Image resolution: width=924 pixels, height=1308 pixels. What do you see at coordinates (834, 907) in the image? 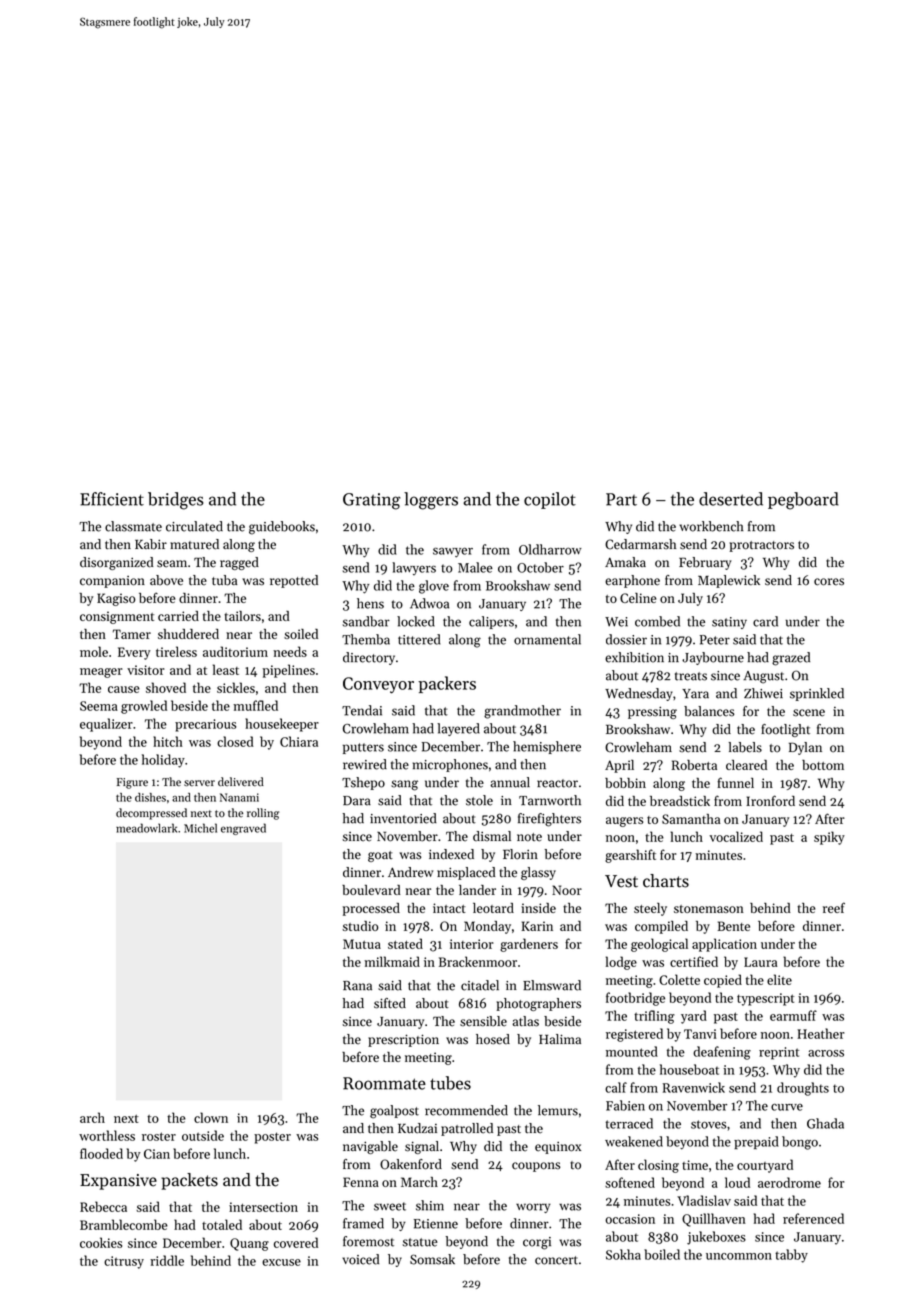
I see `reef` at bounding box center [834, 907].
